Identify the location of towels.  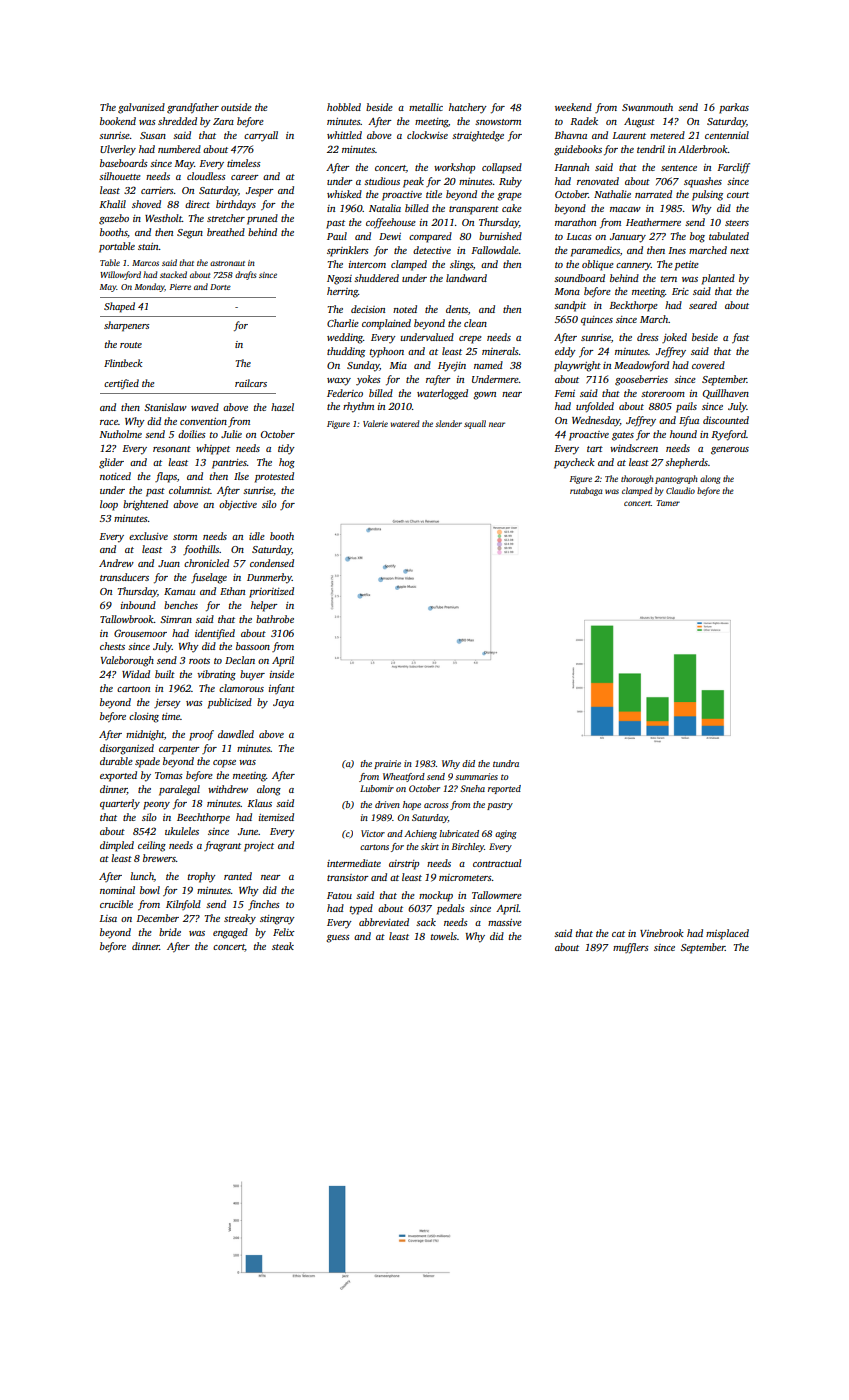
(444, 936).
